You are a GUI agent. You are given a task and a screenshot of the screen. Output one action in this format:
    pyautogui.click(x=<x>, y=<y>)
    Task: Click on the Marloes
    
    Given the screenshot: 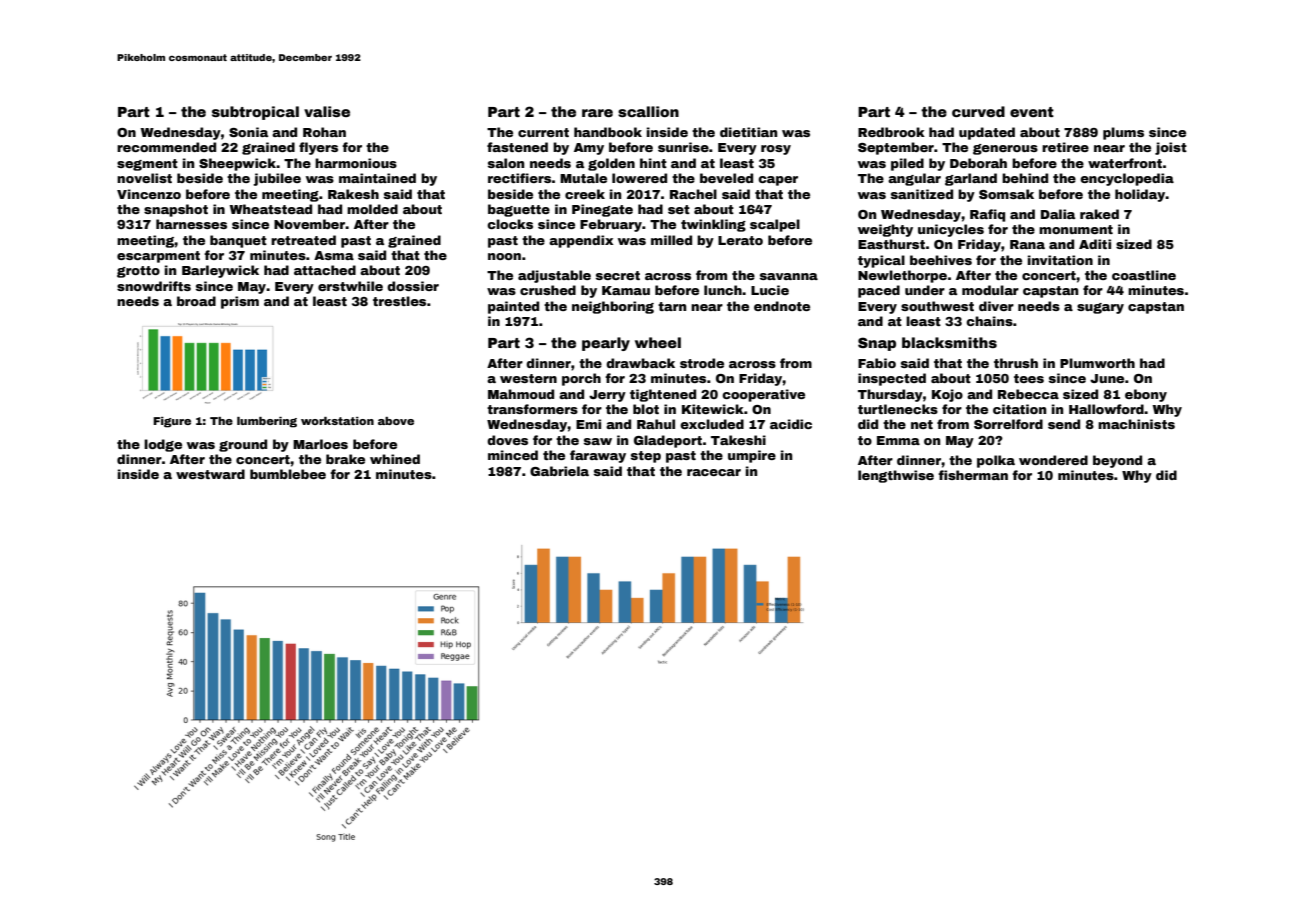 What is the action you would take?
    pyautogui.click(x=320, y=444)
